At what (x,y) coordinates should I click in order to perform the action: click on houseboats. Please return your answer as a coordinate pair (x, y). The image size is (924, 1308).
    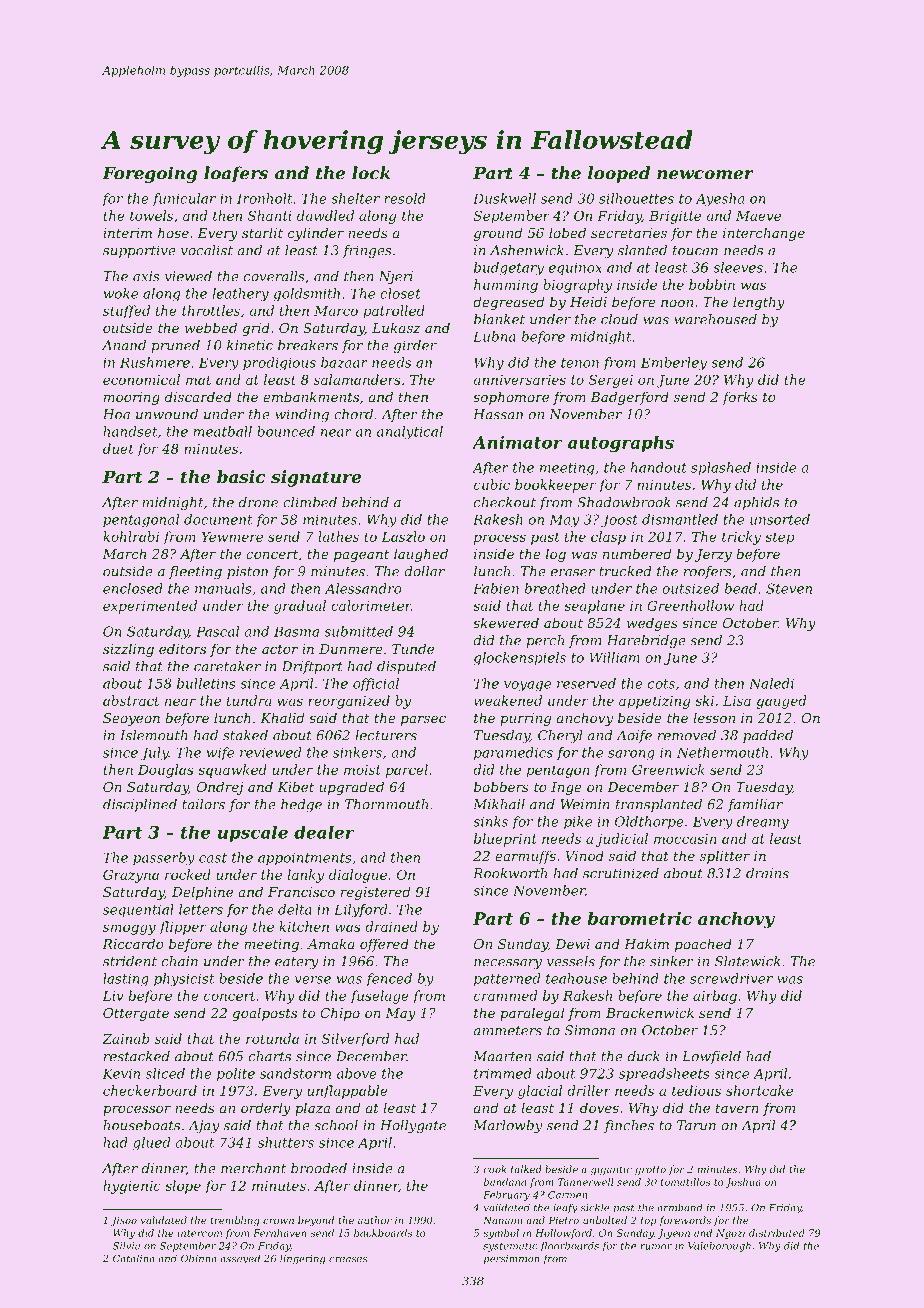
    Looking at the image, I should click on (141, 1125).
